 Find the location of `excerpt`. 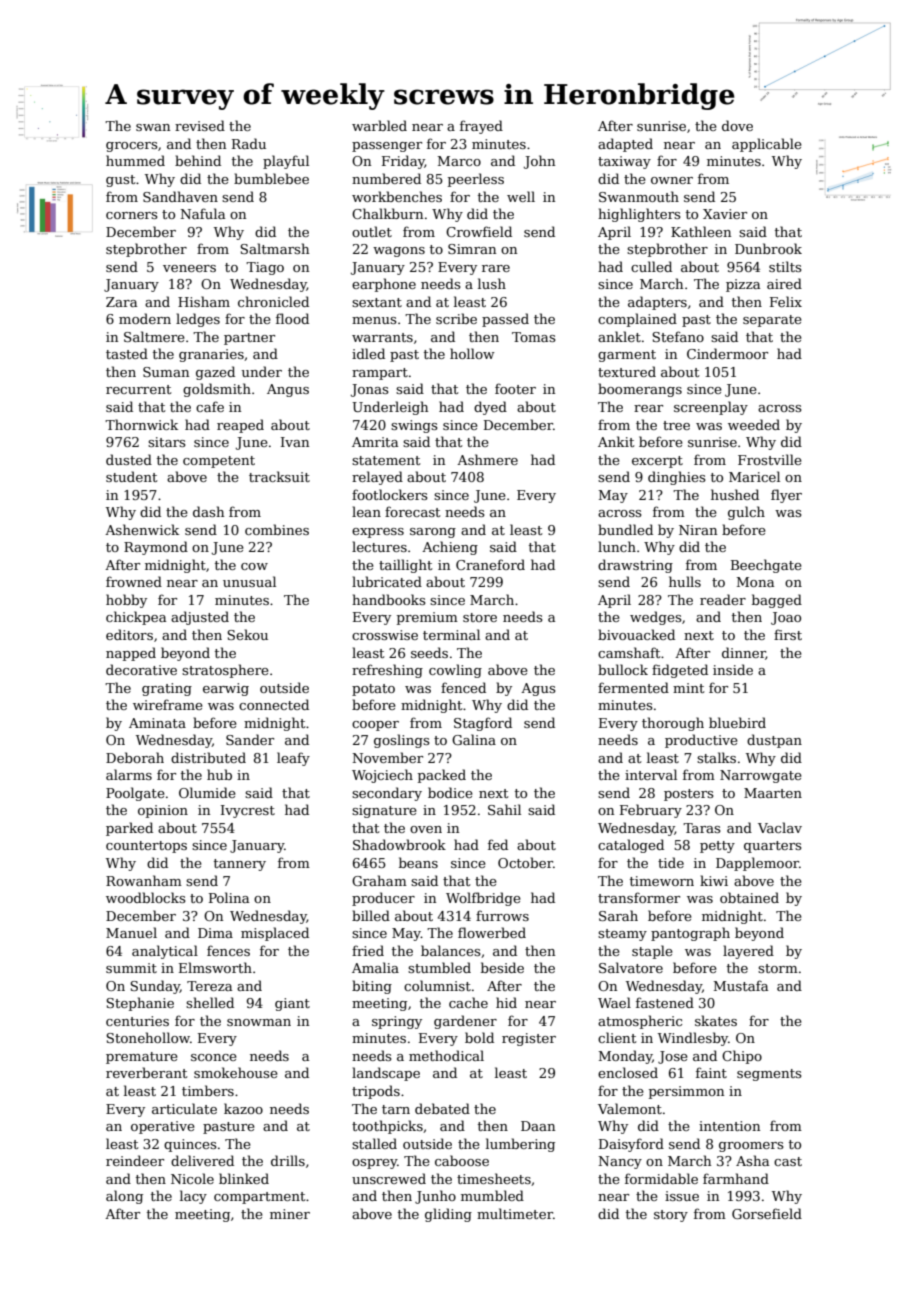

excerpt is located at coordinates (657, 462).
